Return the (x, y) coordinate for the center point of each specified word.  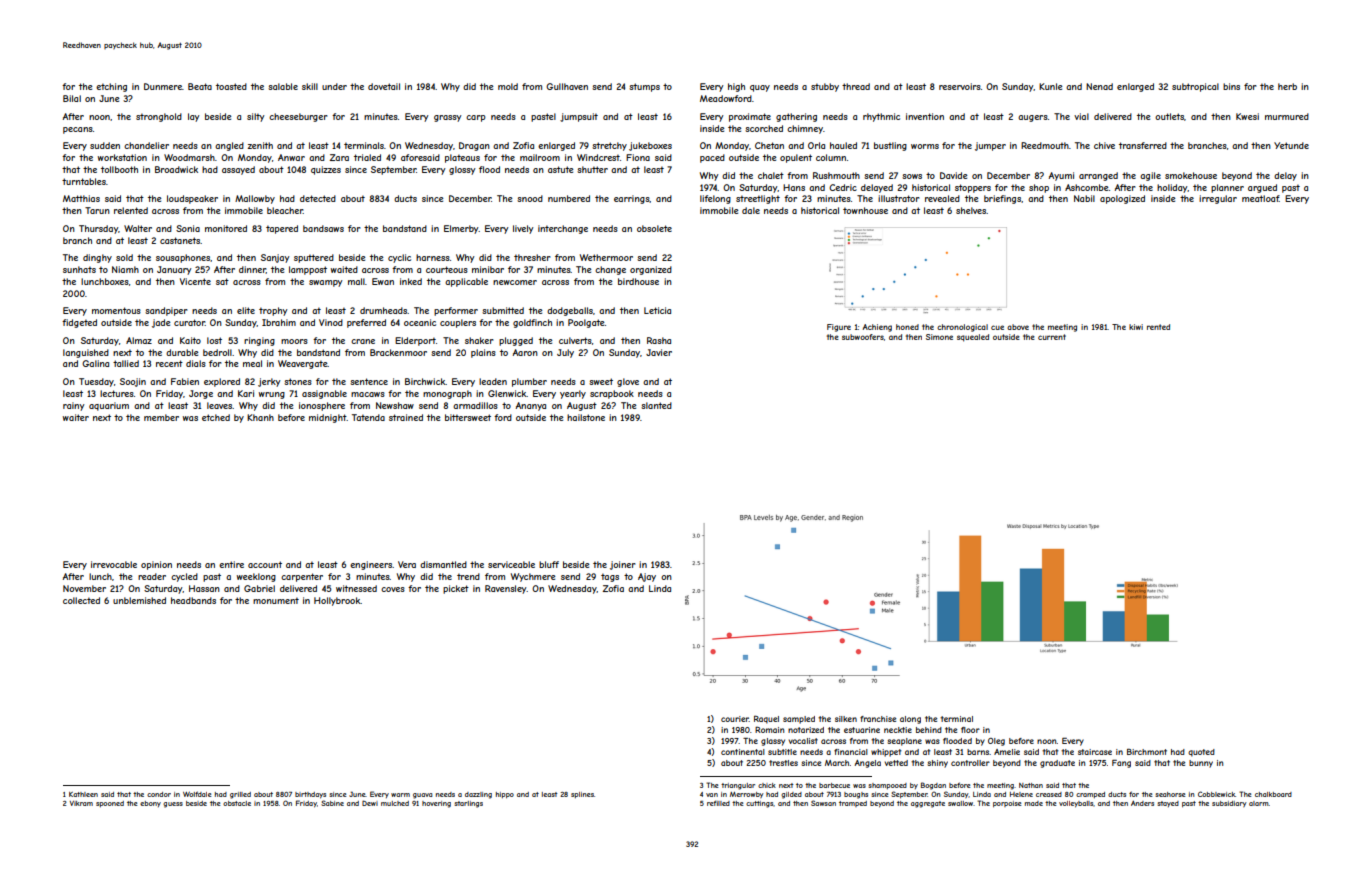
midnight (328, 418)
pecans (78, 130)
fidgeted (79, 323)
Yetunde (1291, 145)
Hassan (204, 588)
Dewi (370, 803)
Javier (659, 352)
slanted (656, 405)
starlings (468, 804)
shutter (592, 169)
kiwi (1136, 327)
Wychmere (533, 577)
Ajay (647, 577)
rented (1158, 327)
